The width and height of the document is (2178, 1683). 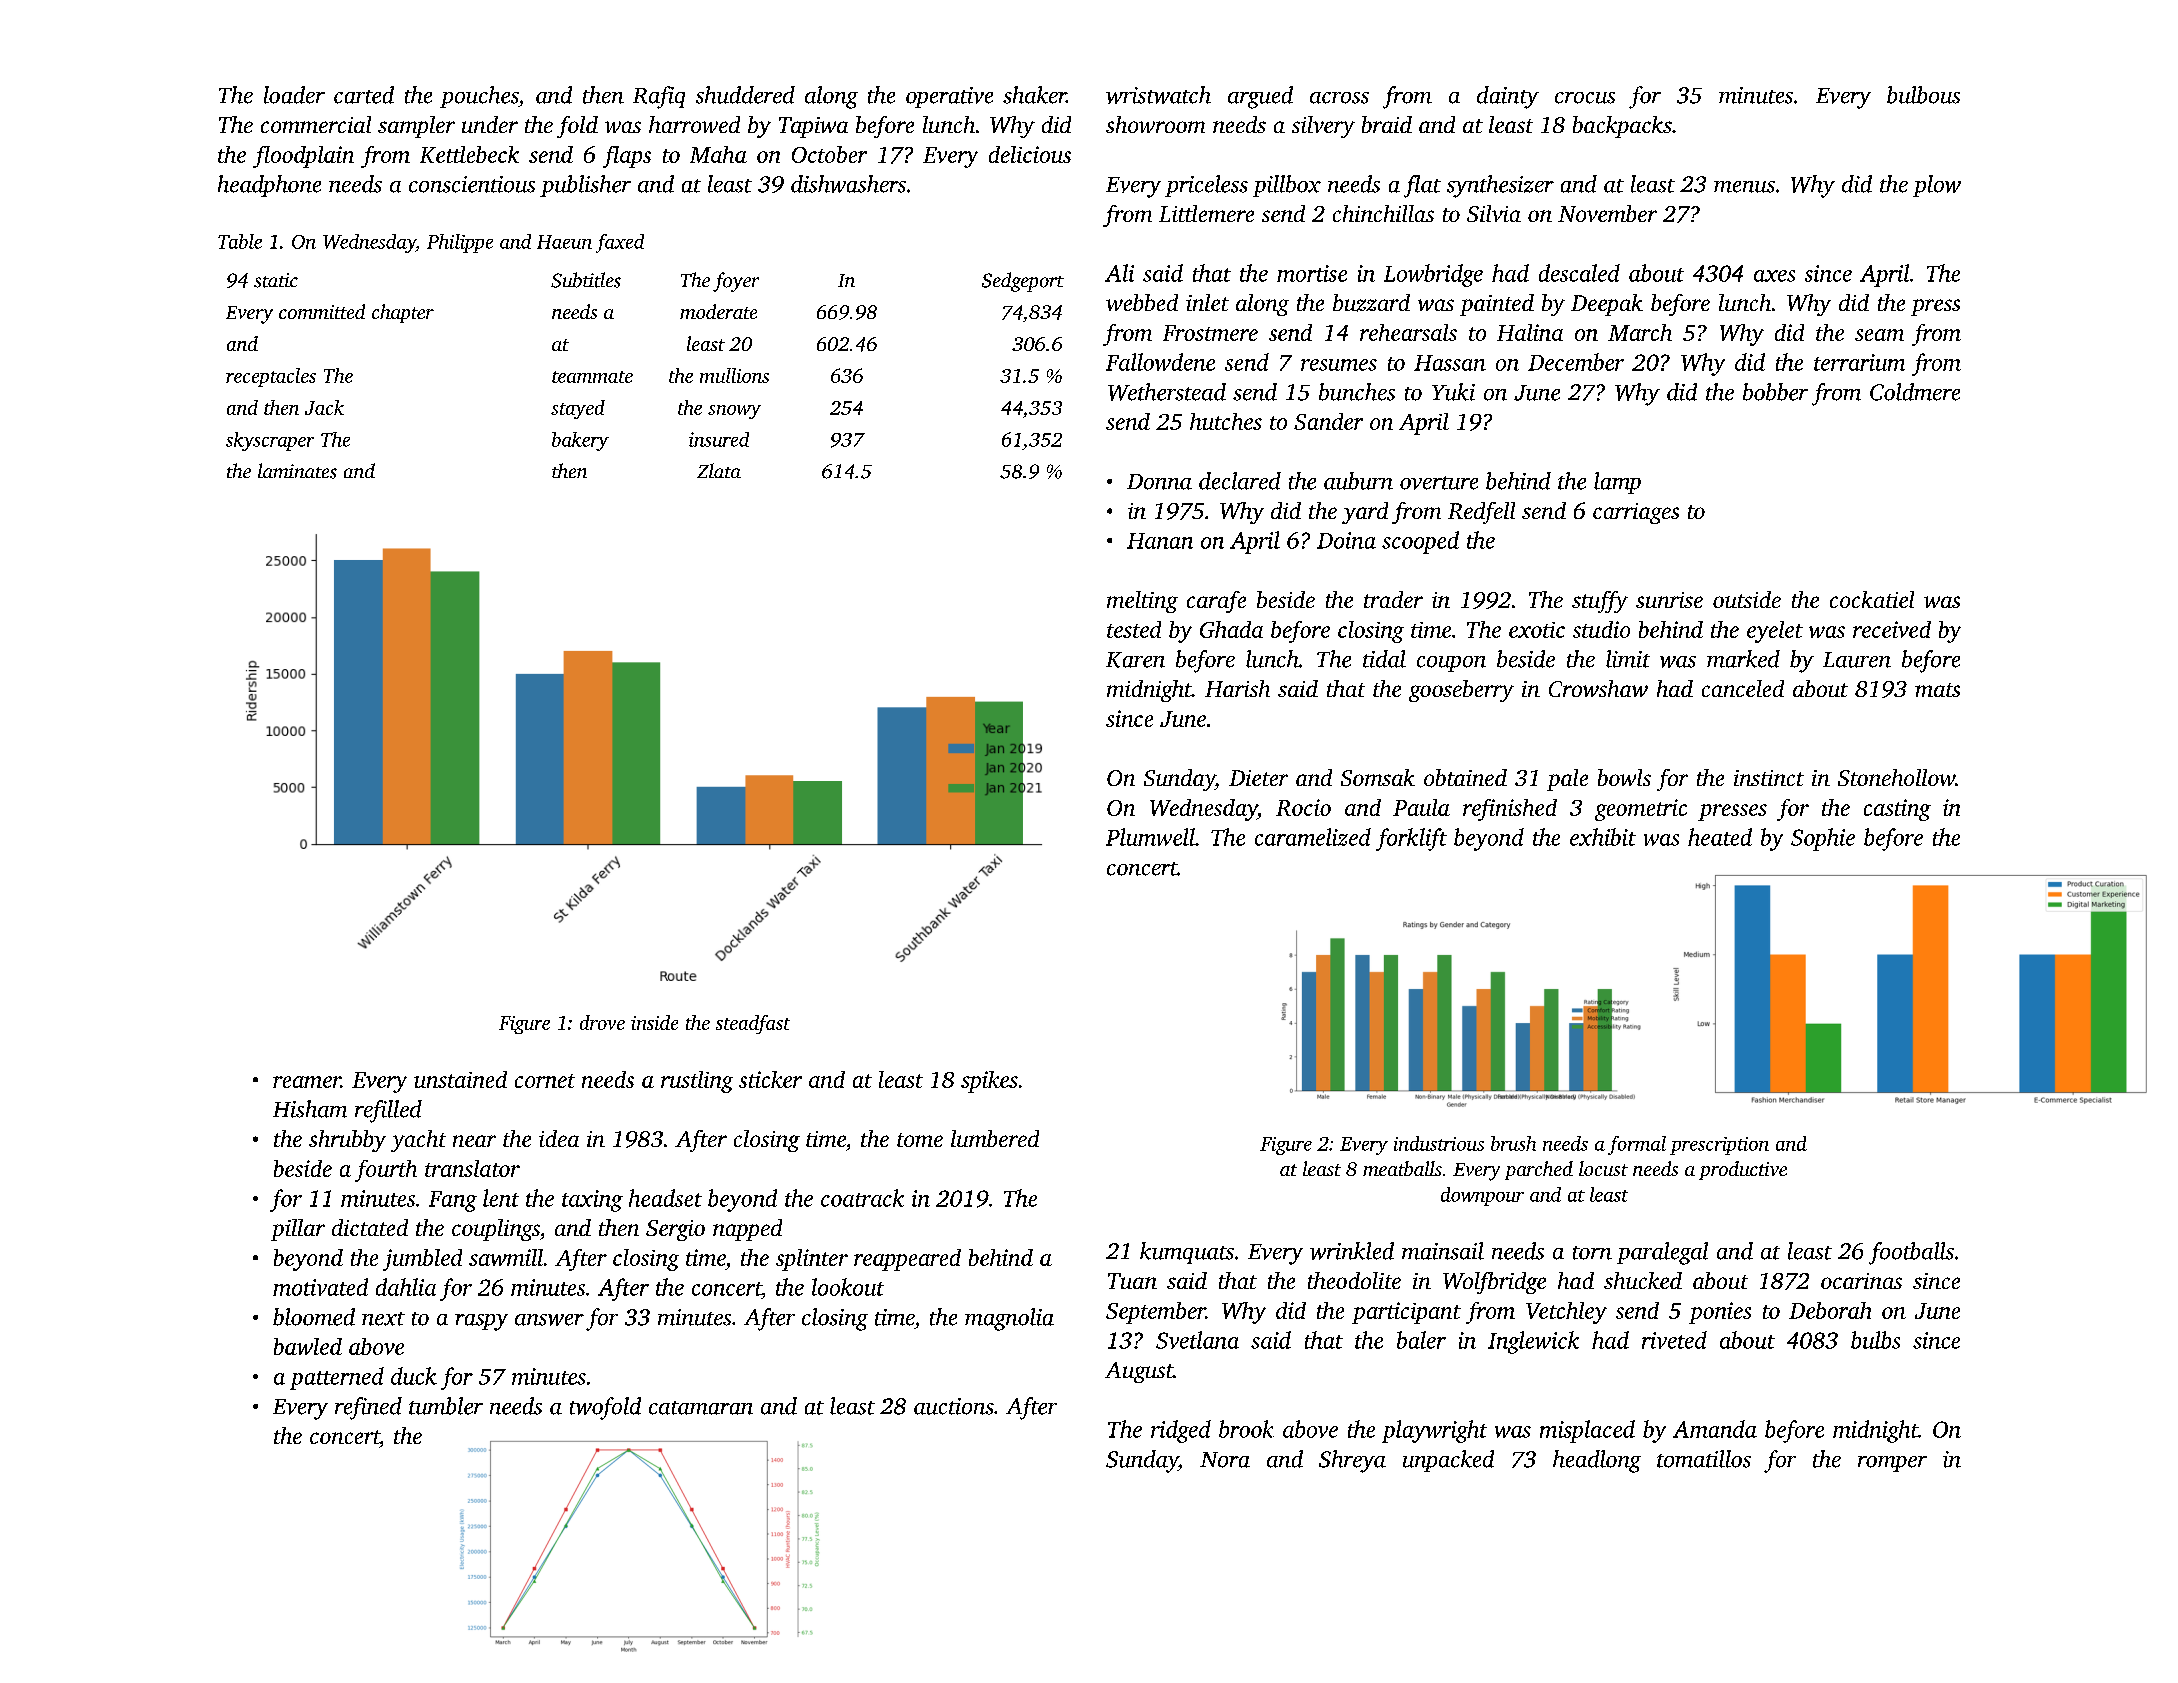 What do you see at coordinates (1674, 1340) in the document?
I see `riveted` at bounding box center [1674, 1340].
